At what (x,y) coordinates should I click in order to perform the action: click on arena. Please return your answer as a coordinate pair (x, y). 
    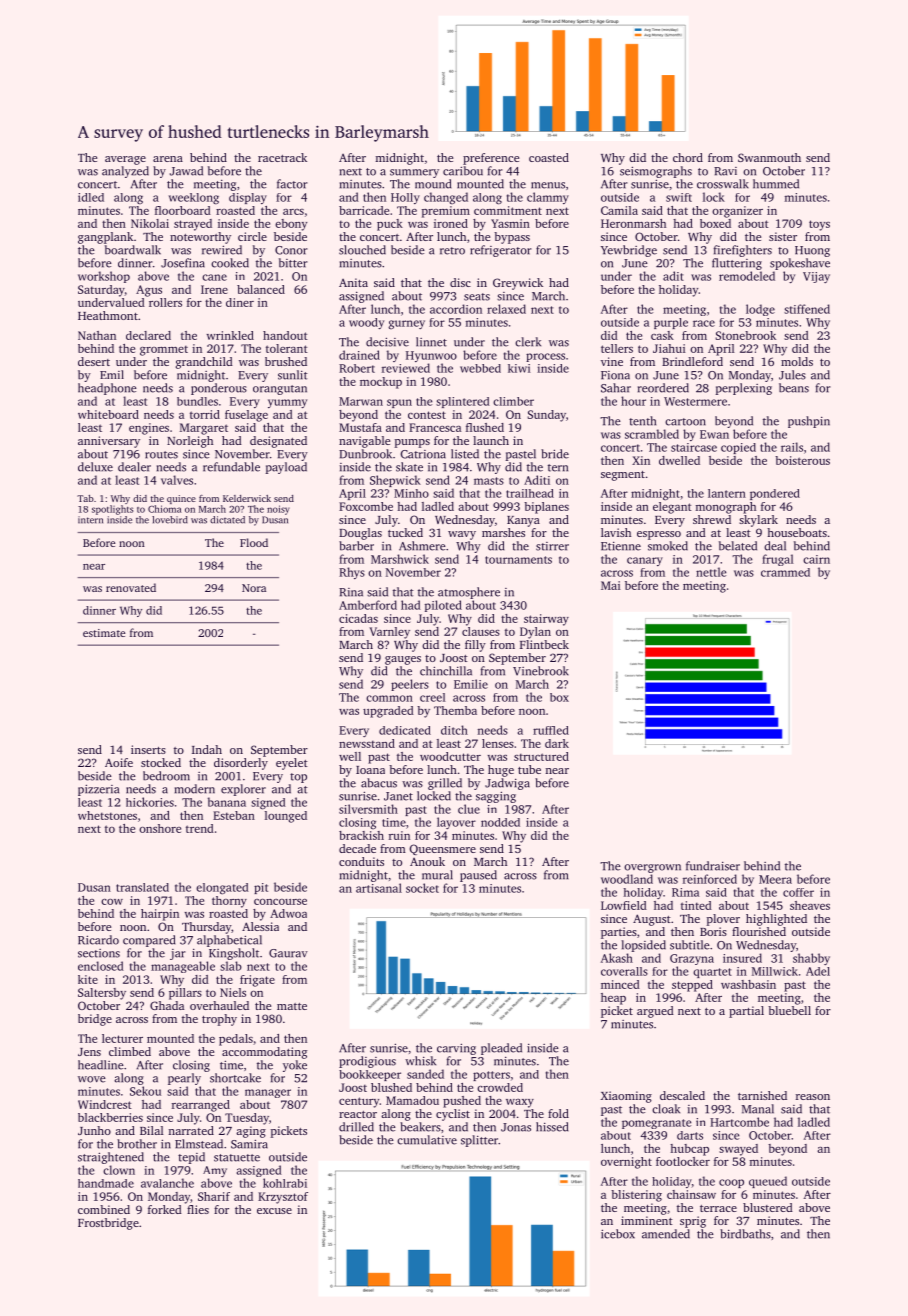
    Looking at the image, I should click on (168, 159).
